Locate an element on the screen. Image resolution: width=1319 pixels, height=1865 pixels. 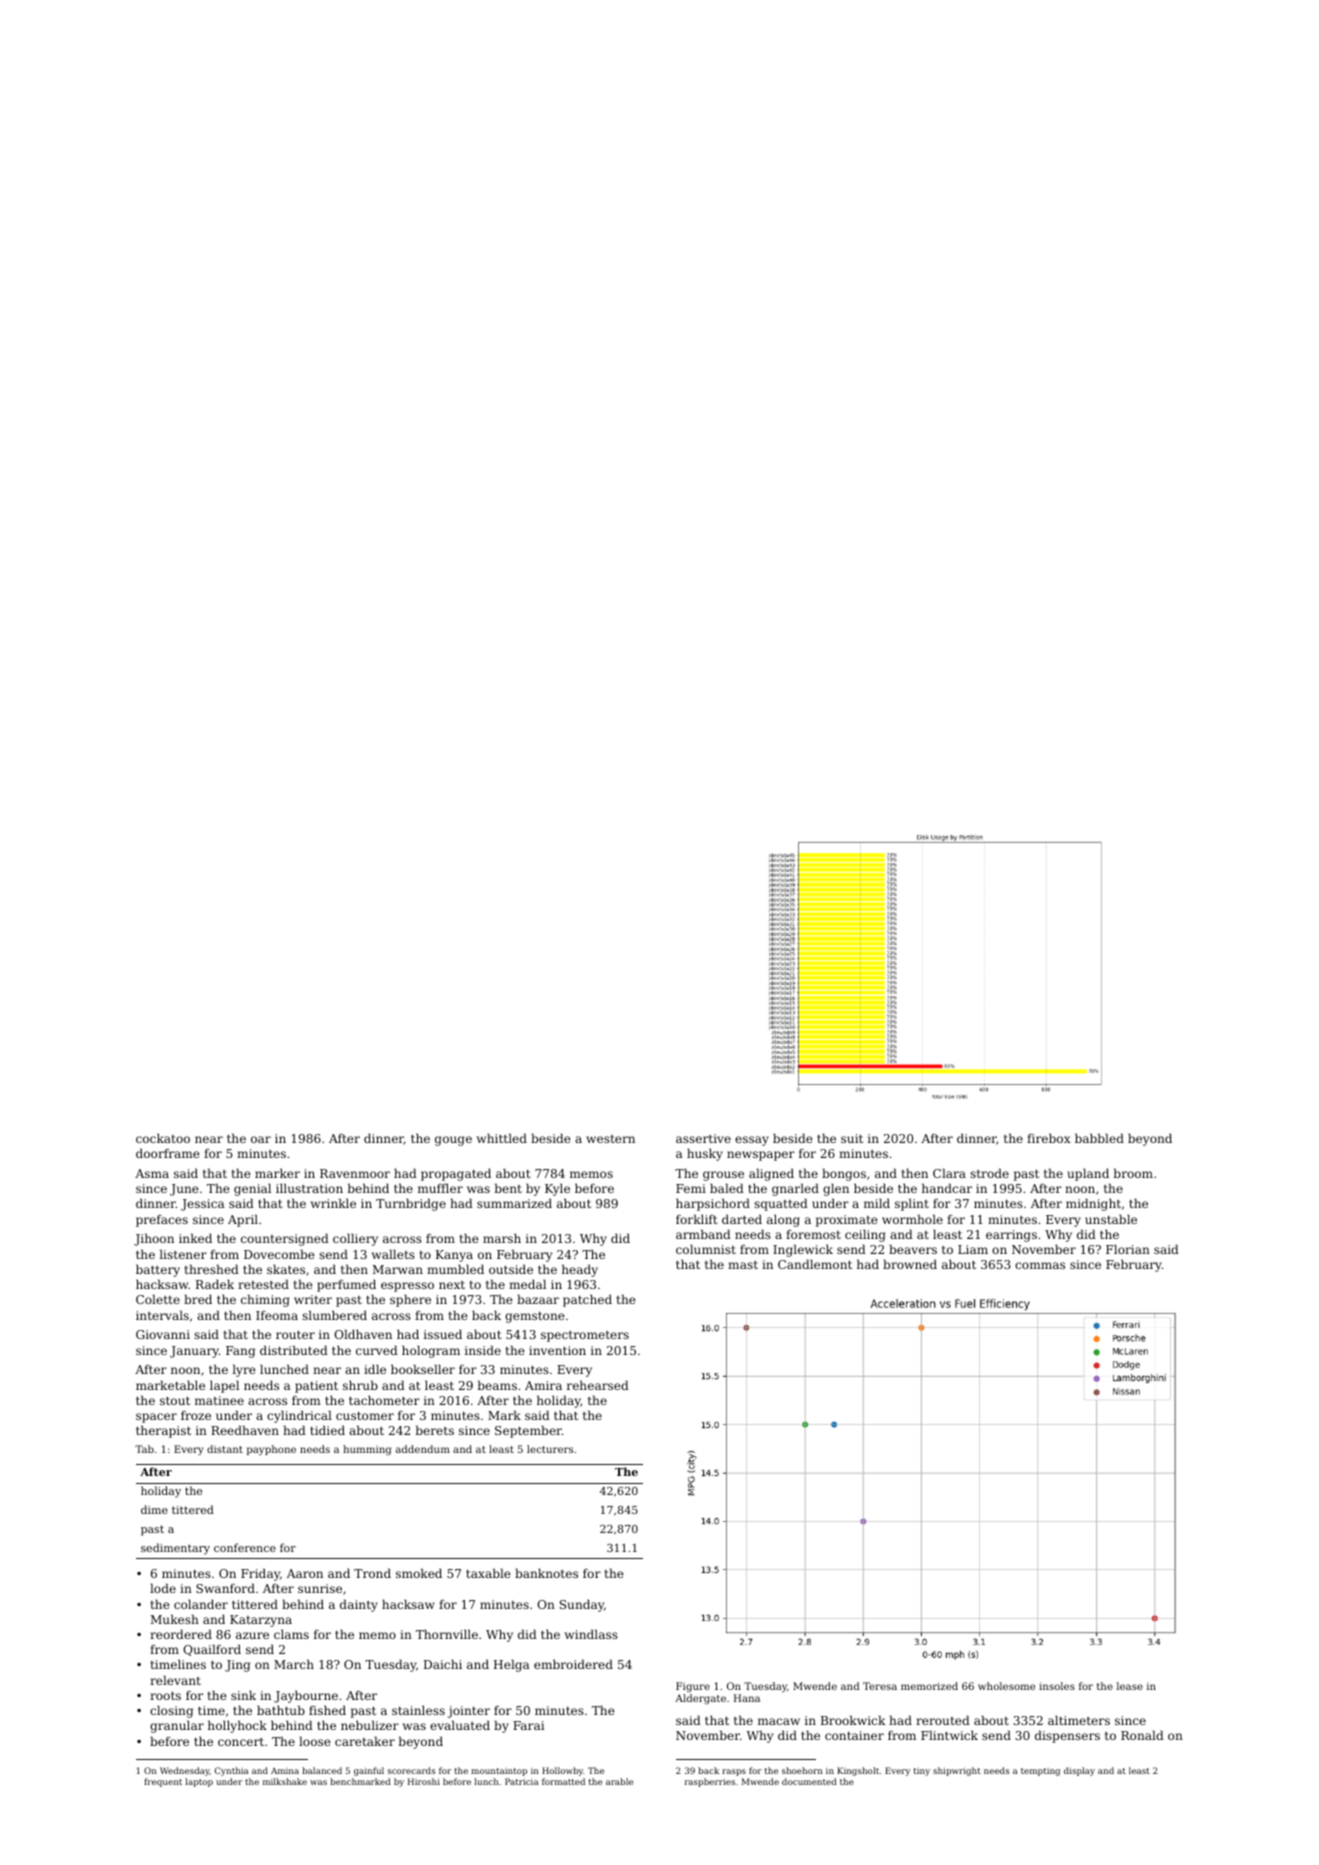
windlass is located at coordinates (591, 1634).
